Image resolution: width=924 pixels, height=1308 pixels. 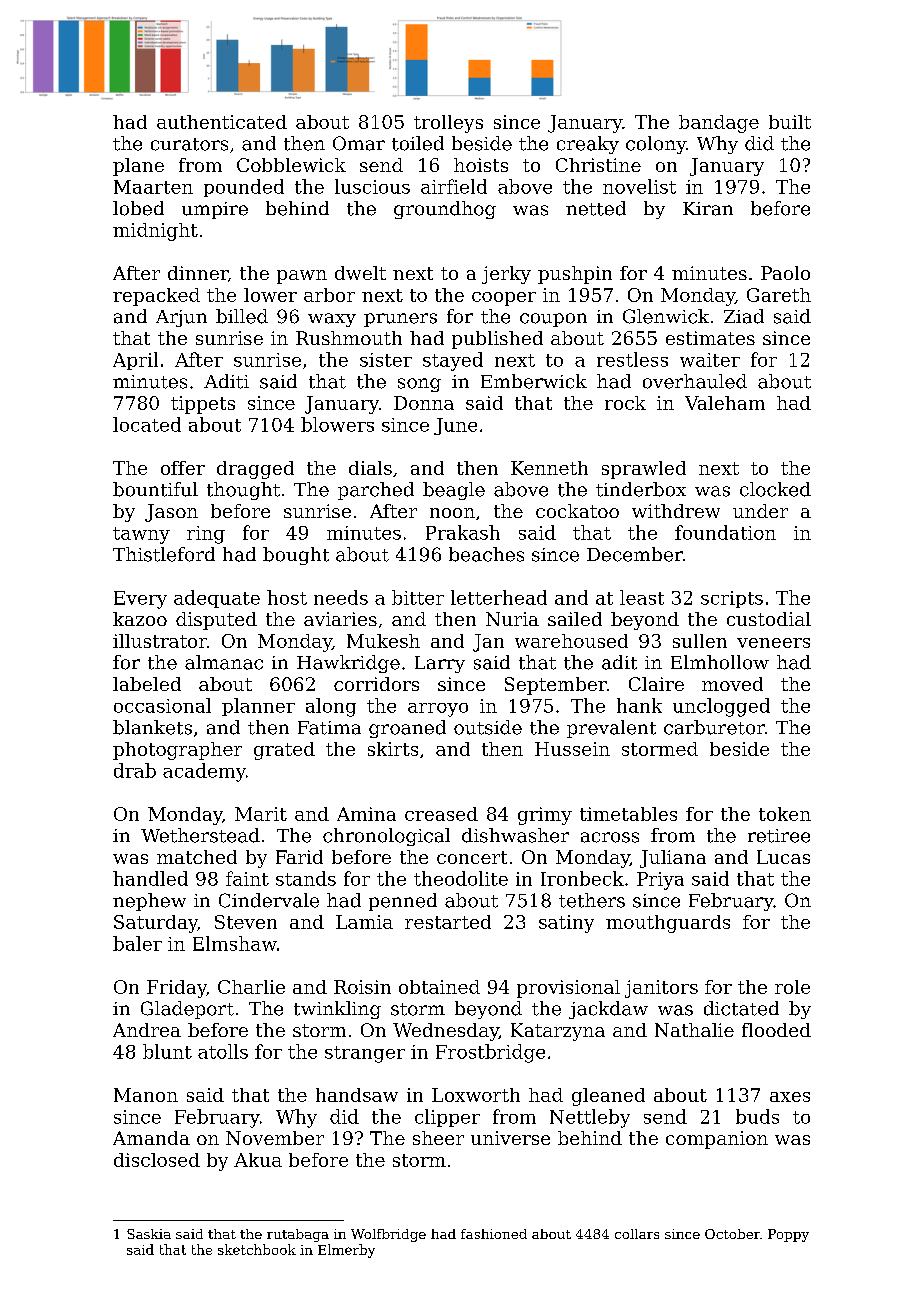 What do you see at coordinates (788, 1235) in the page?
I see `Poppy` at bounding box center [788, 1235].
